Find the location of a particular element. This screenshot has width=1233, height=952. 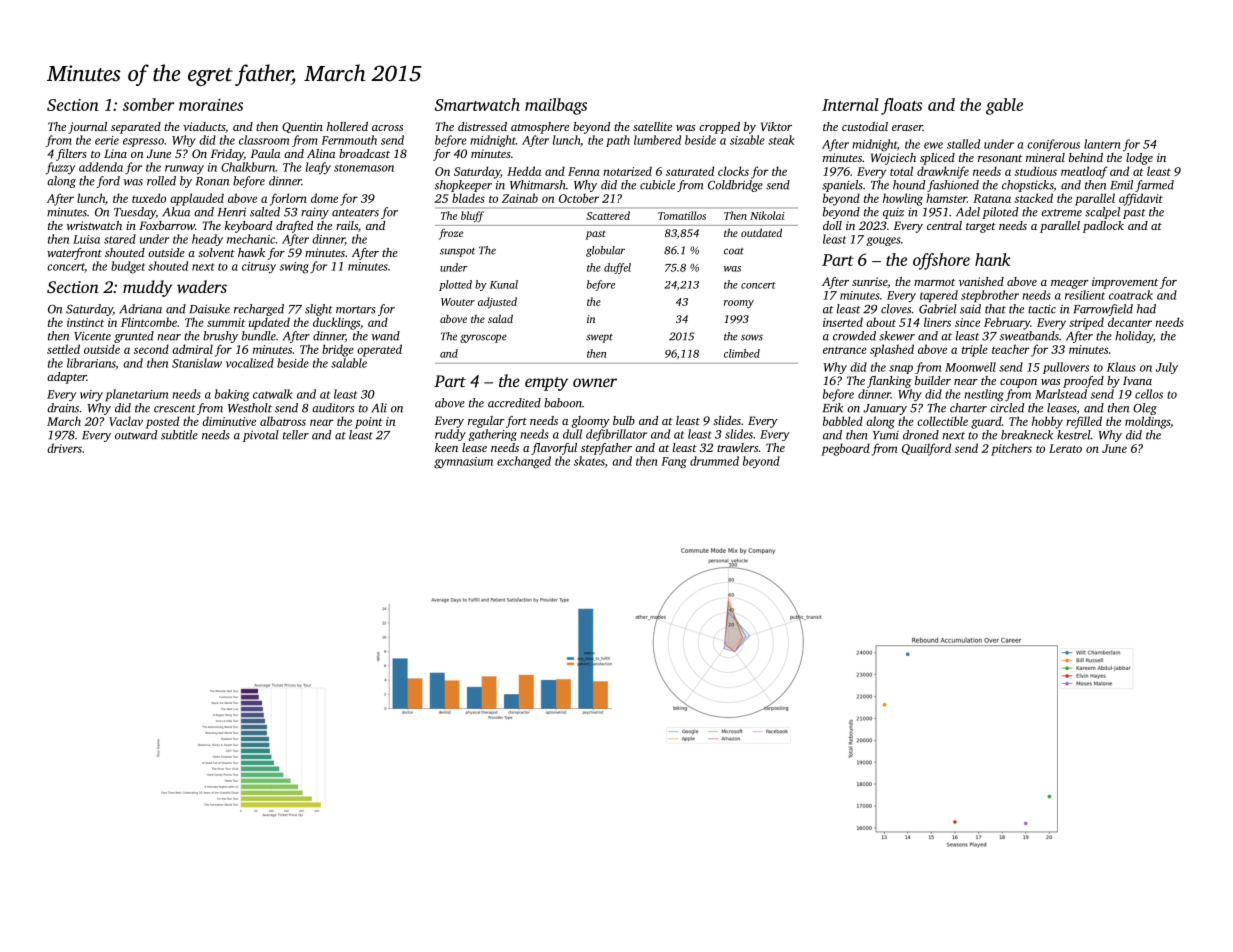

Internal is located at coordinates (850, 104).
